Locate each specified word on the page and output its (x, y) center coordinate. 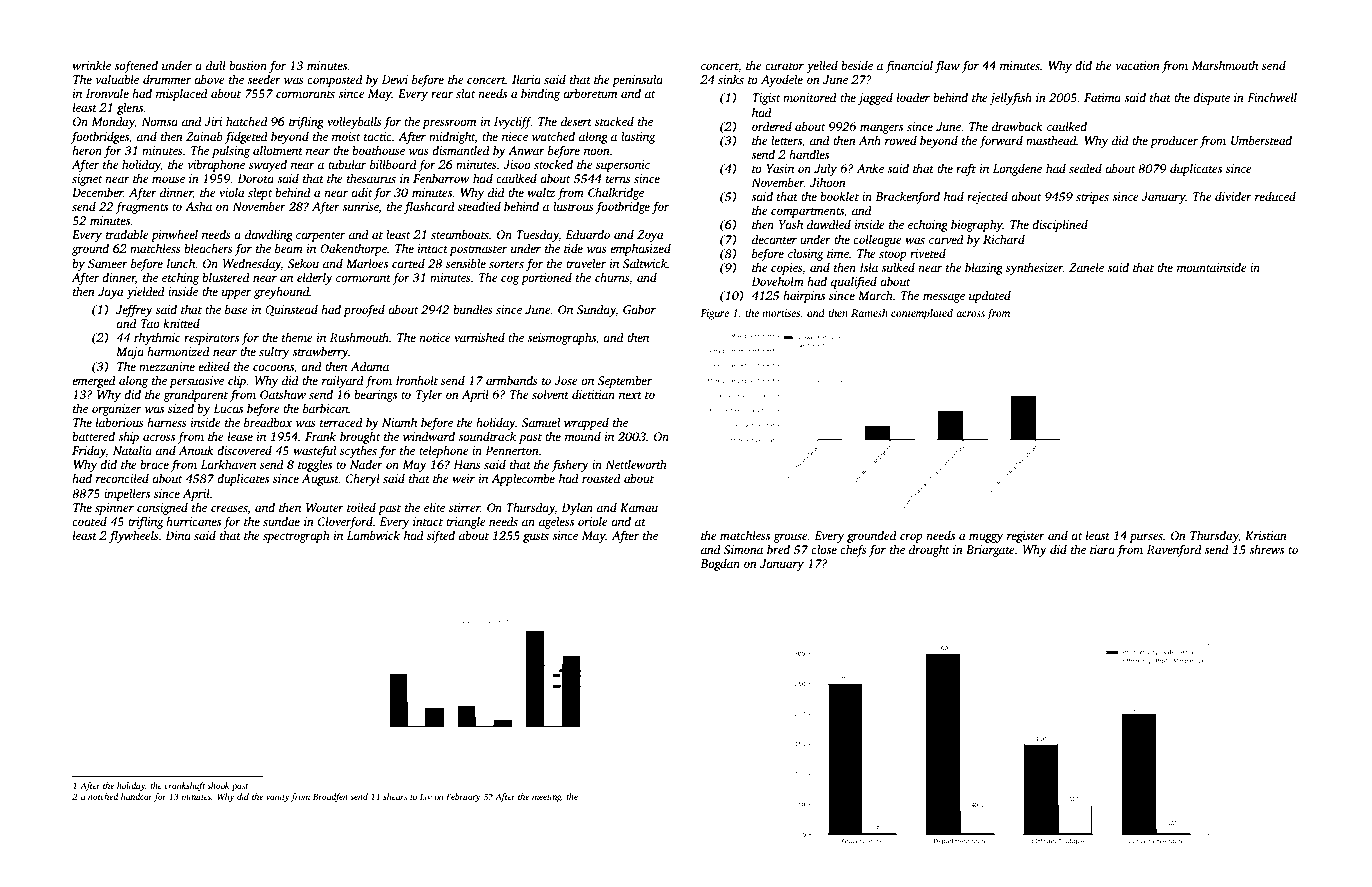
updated (990, 296)
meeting (546, 797)
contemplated (922, 314)
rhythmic (157, 338)
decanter (774, 239)
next (630, 395)
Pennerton (512, 450)
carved (946, 239)
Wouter (325, 507)
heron (87, 150)
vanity (278, 797)
